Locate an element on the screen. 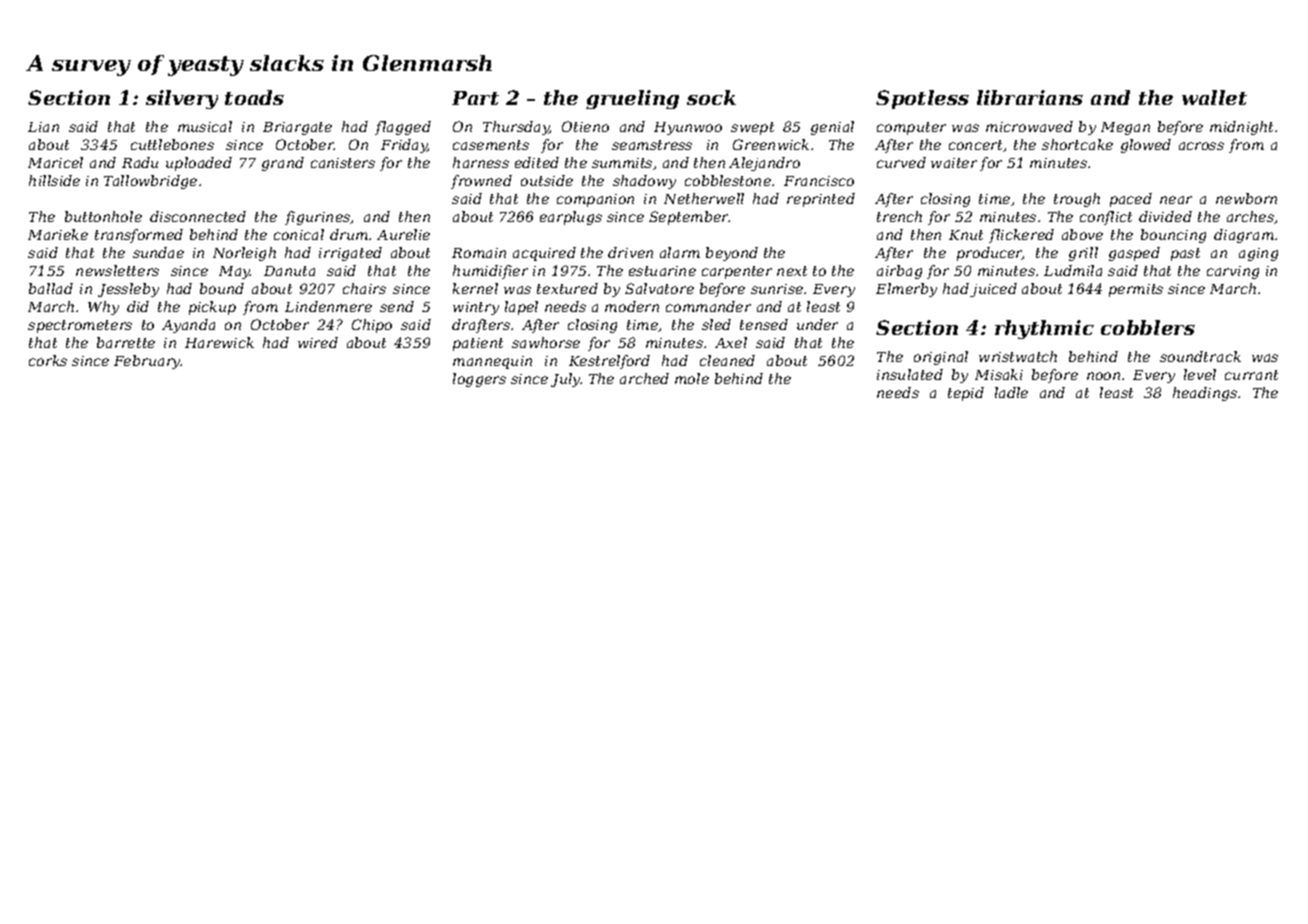 The image size is (1308, 924). librarians is located at coordinates (1030, 97).
